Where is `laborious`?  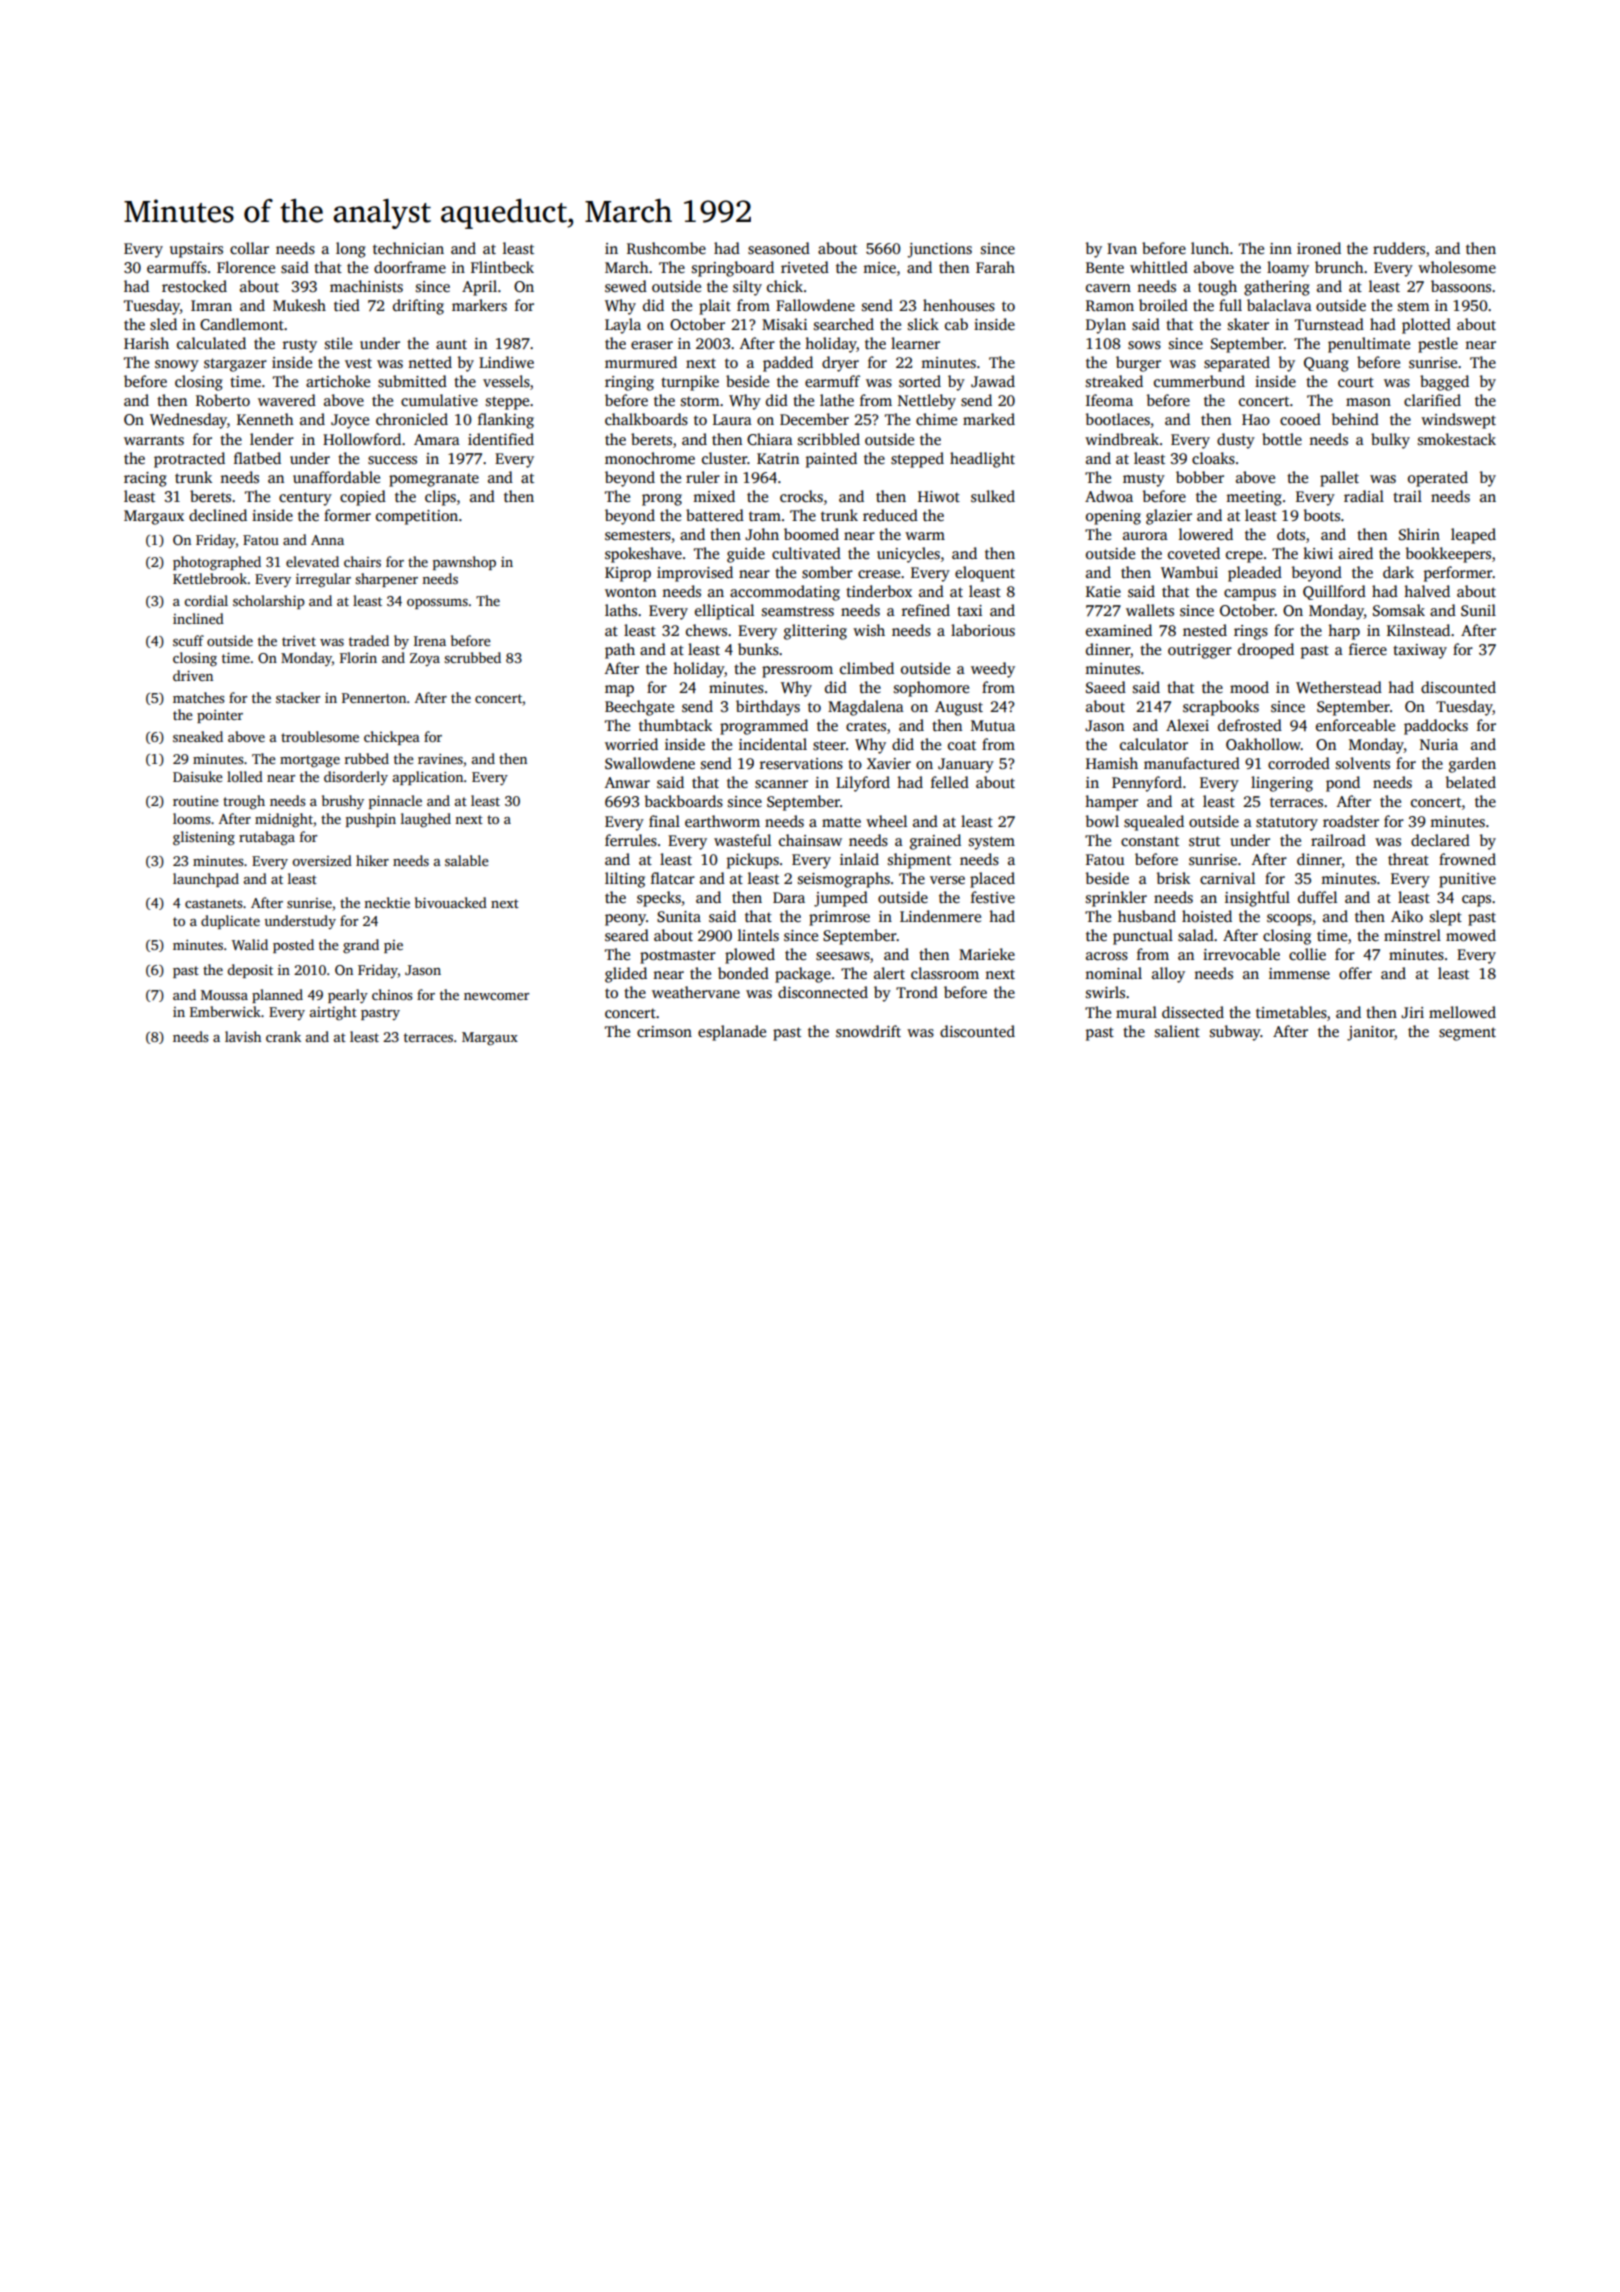 laborious is located at coordinates (983, 630).
